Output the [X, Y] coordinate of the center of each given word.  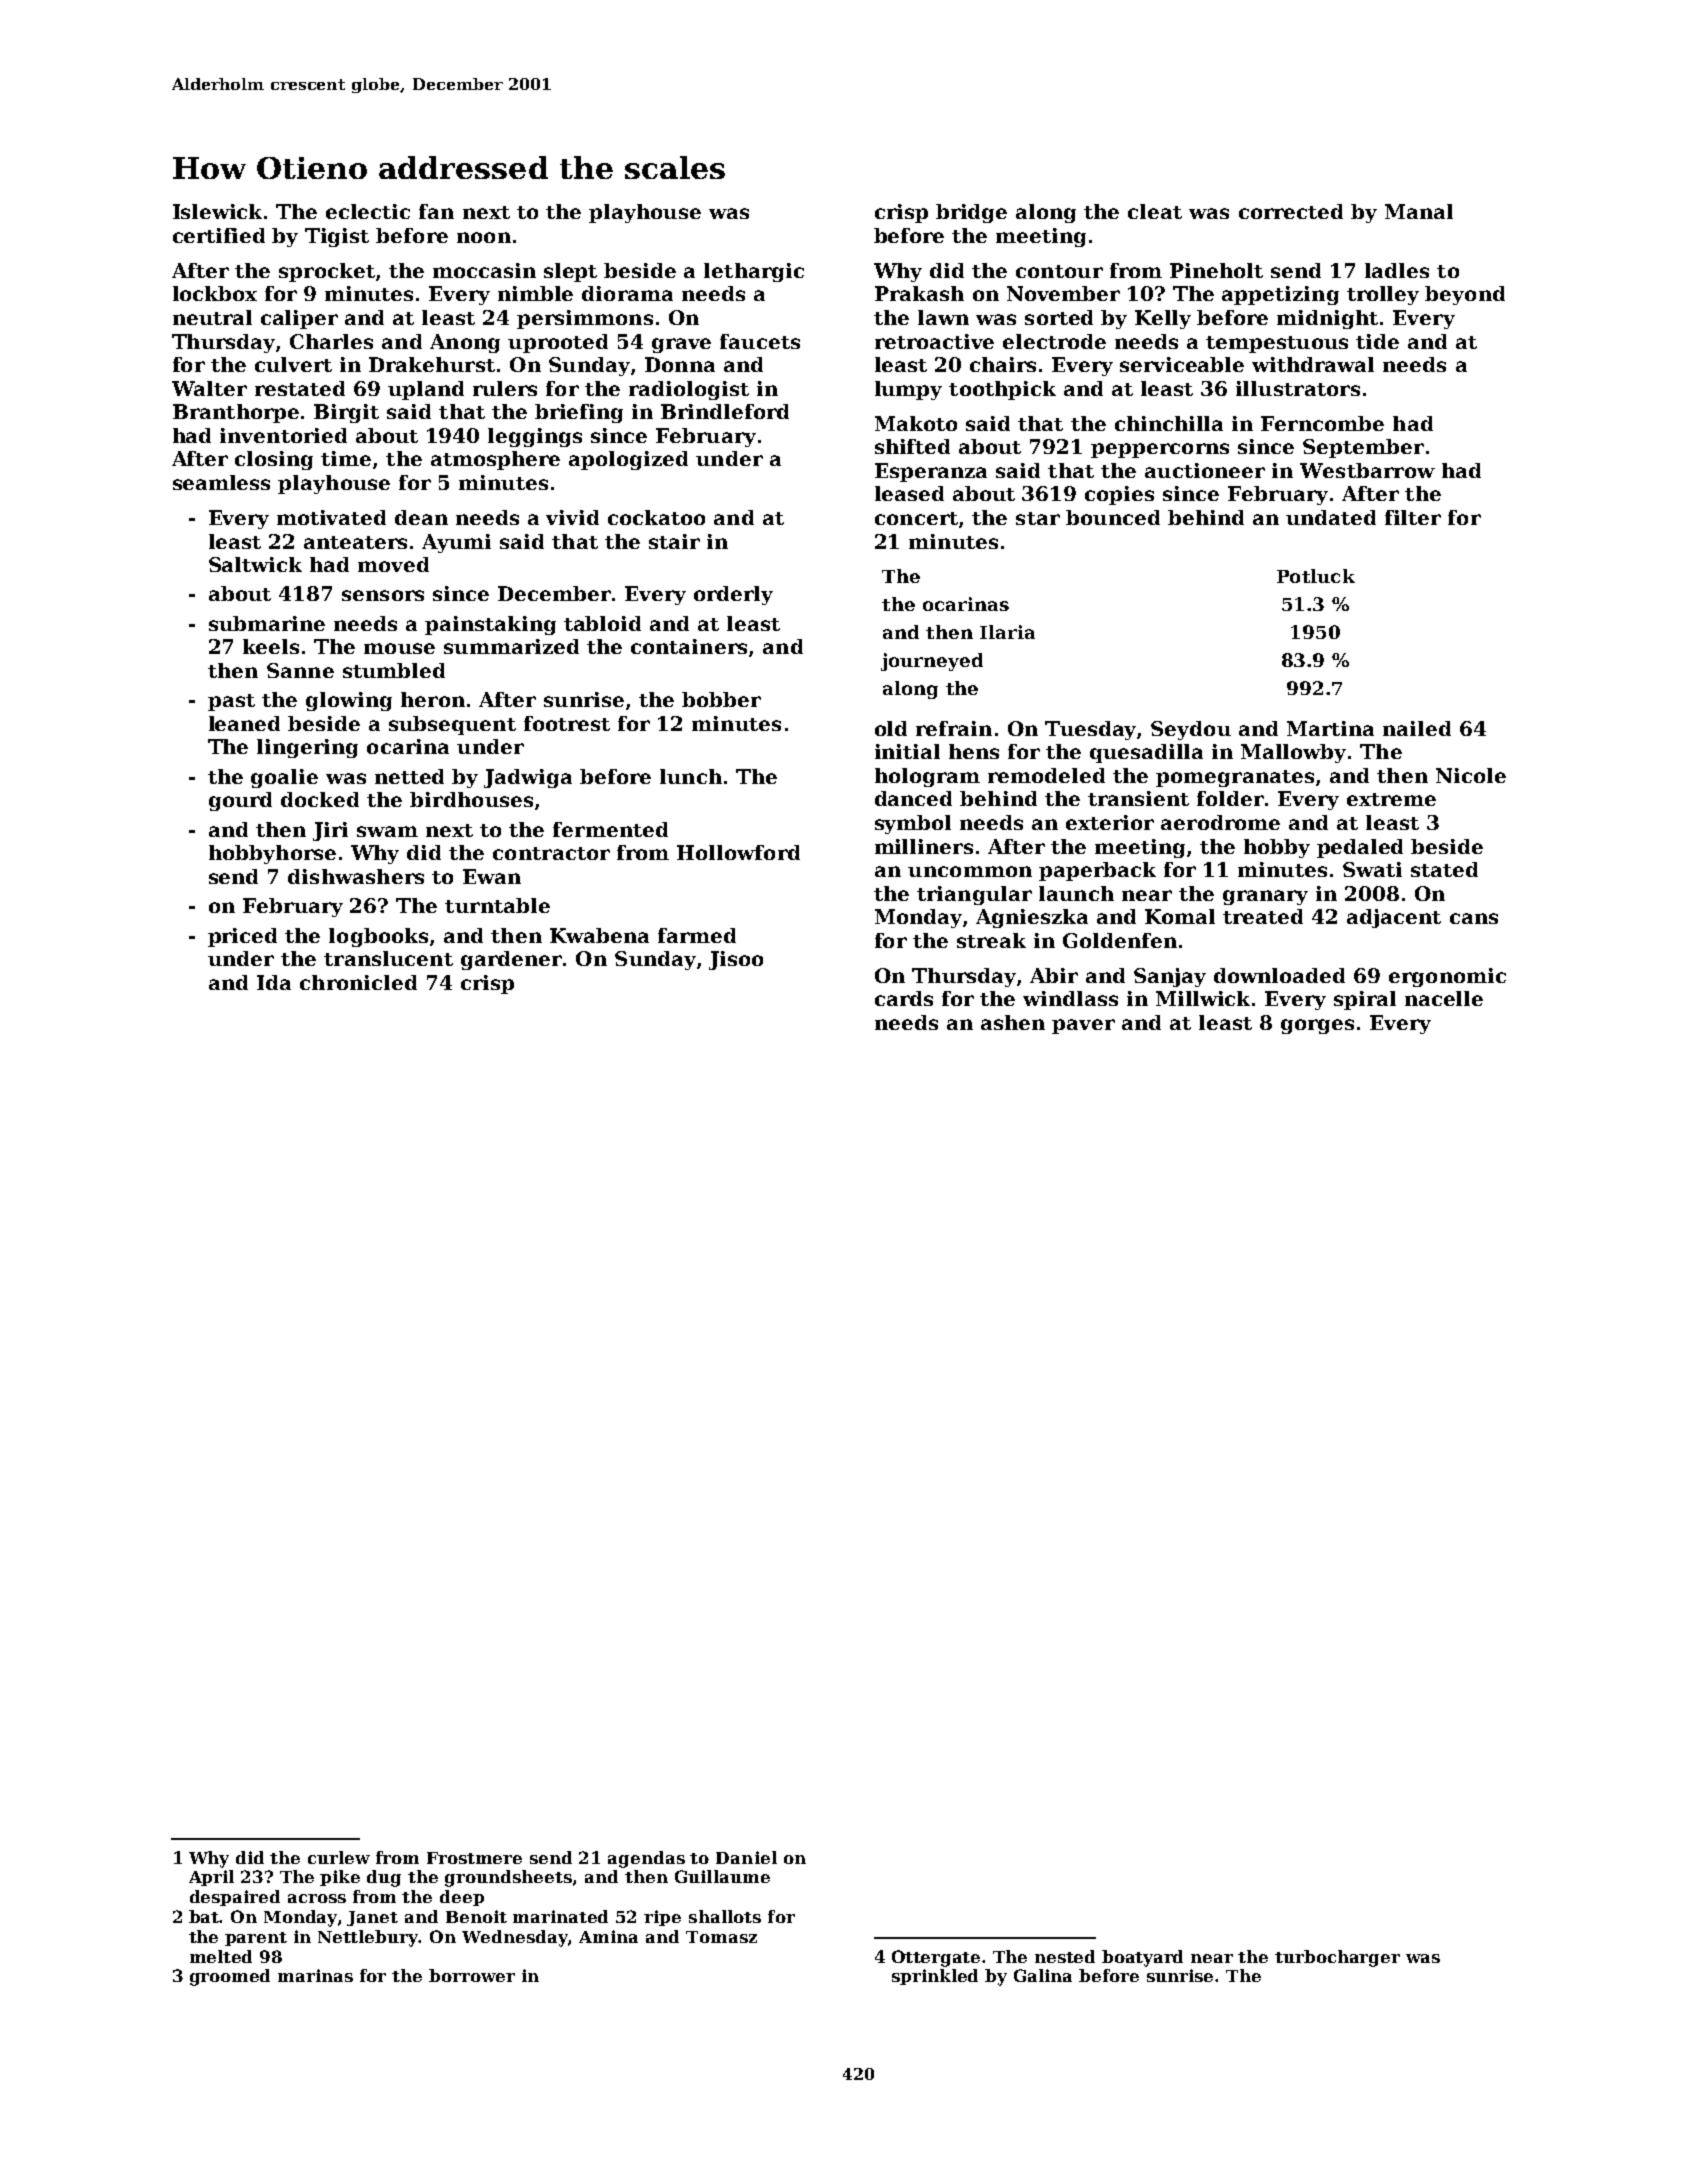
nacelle [1444, 998]
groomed [230, 1977]
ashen [1013, 1022]
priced [242, 937]
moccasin [484, 270]
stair [674, 541]
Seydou [1191, 730]
